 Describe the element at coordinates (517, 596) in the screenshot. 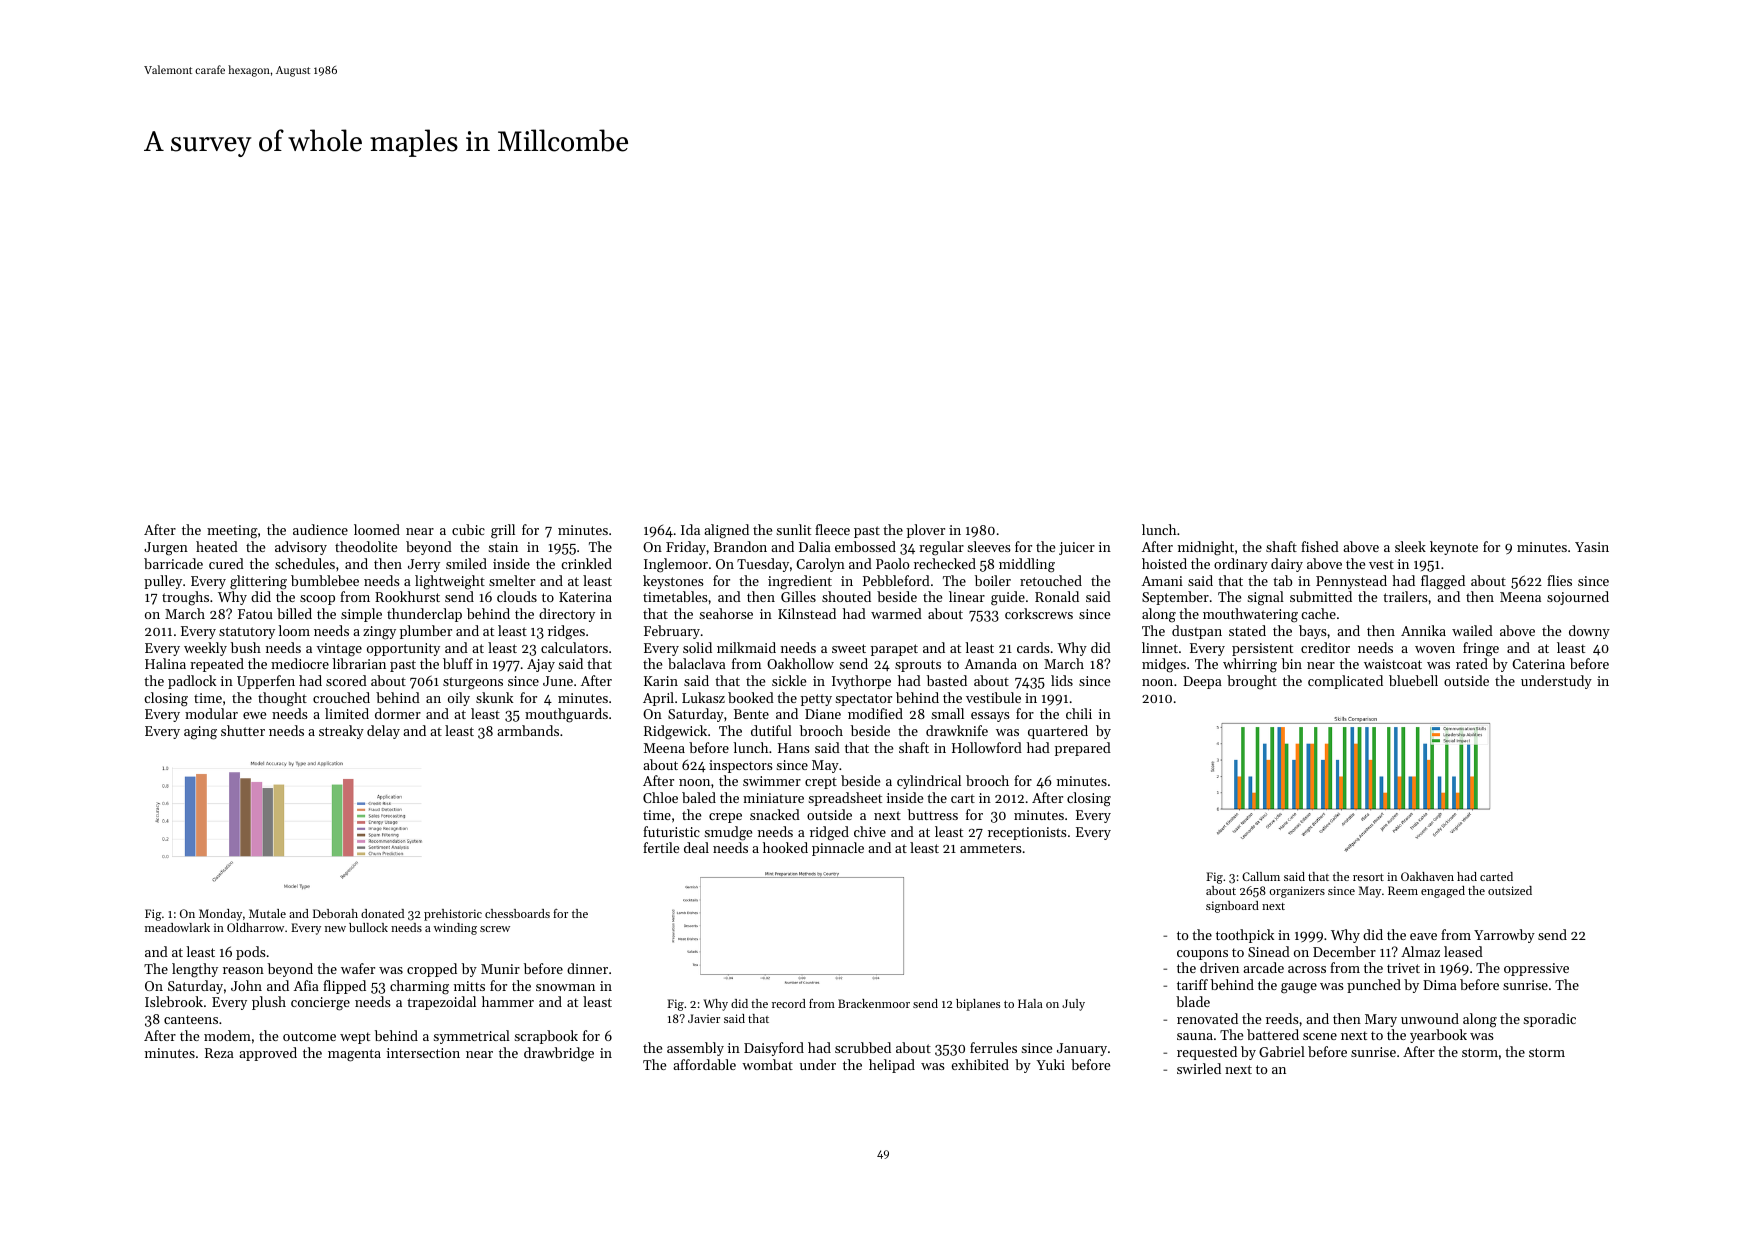

I see `clouds` at that location.
